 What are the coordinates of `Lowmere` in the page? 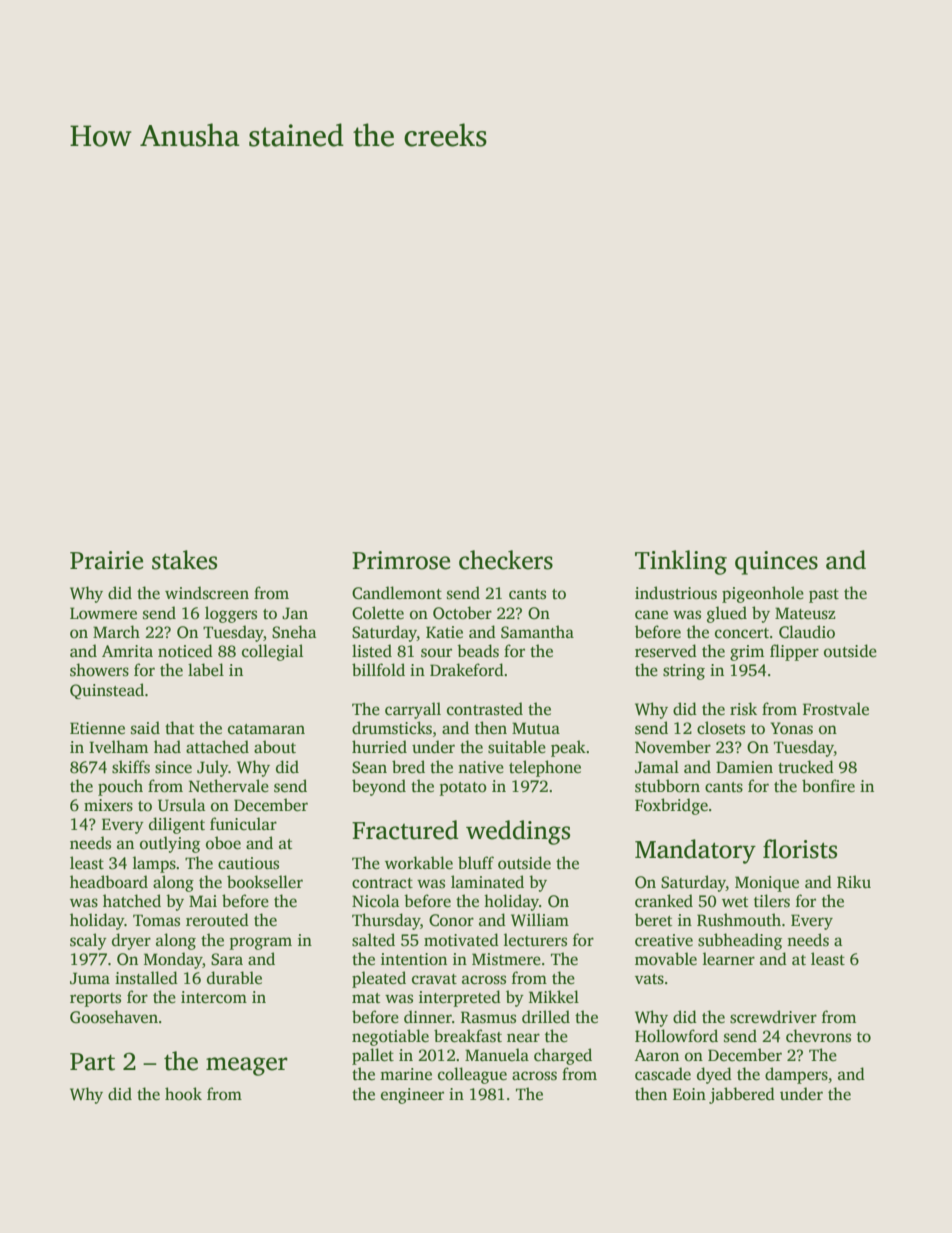 It's located at (103, 613).
